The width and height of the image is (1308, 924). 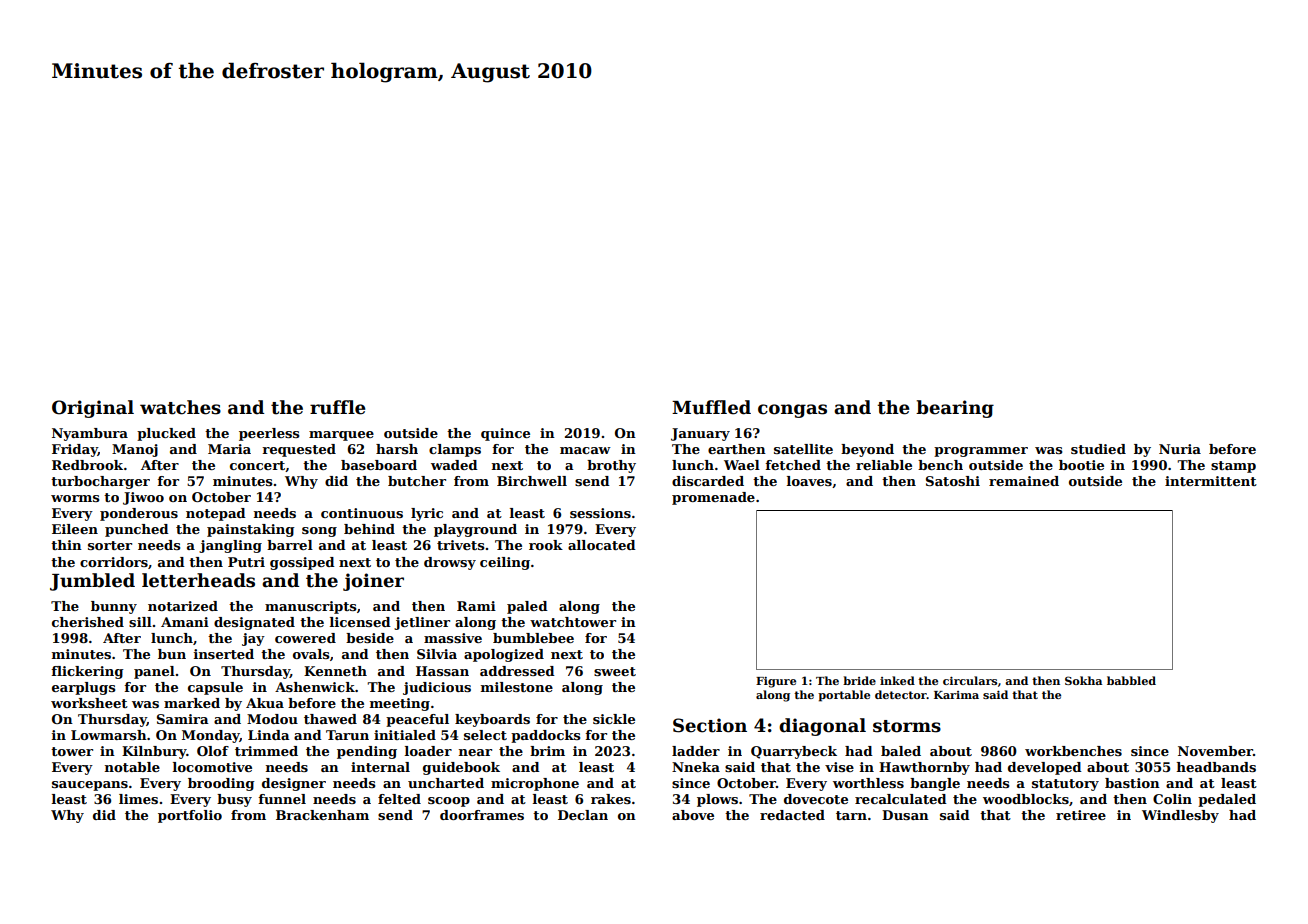 What do you see at coordinates (1211, 481) in the image?
I see `intermittent` at bounding box center [1211, 481].
